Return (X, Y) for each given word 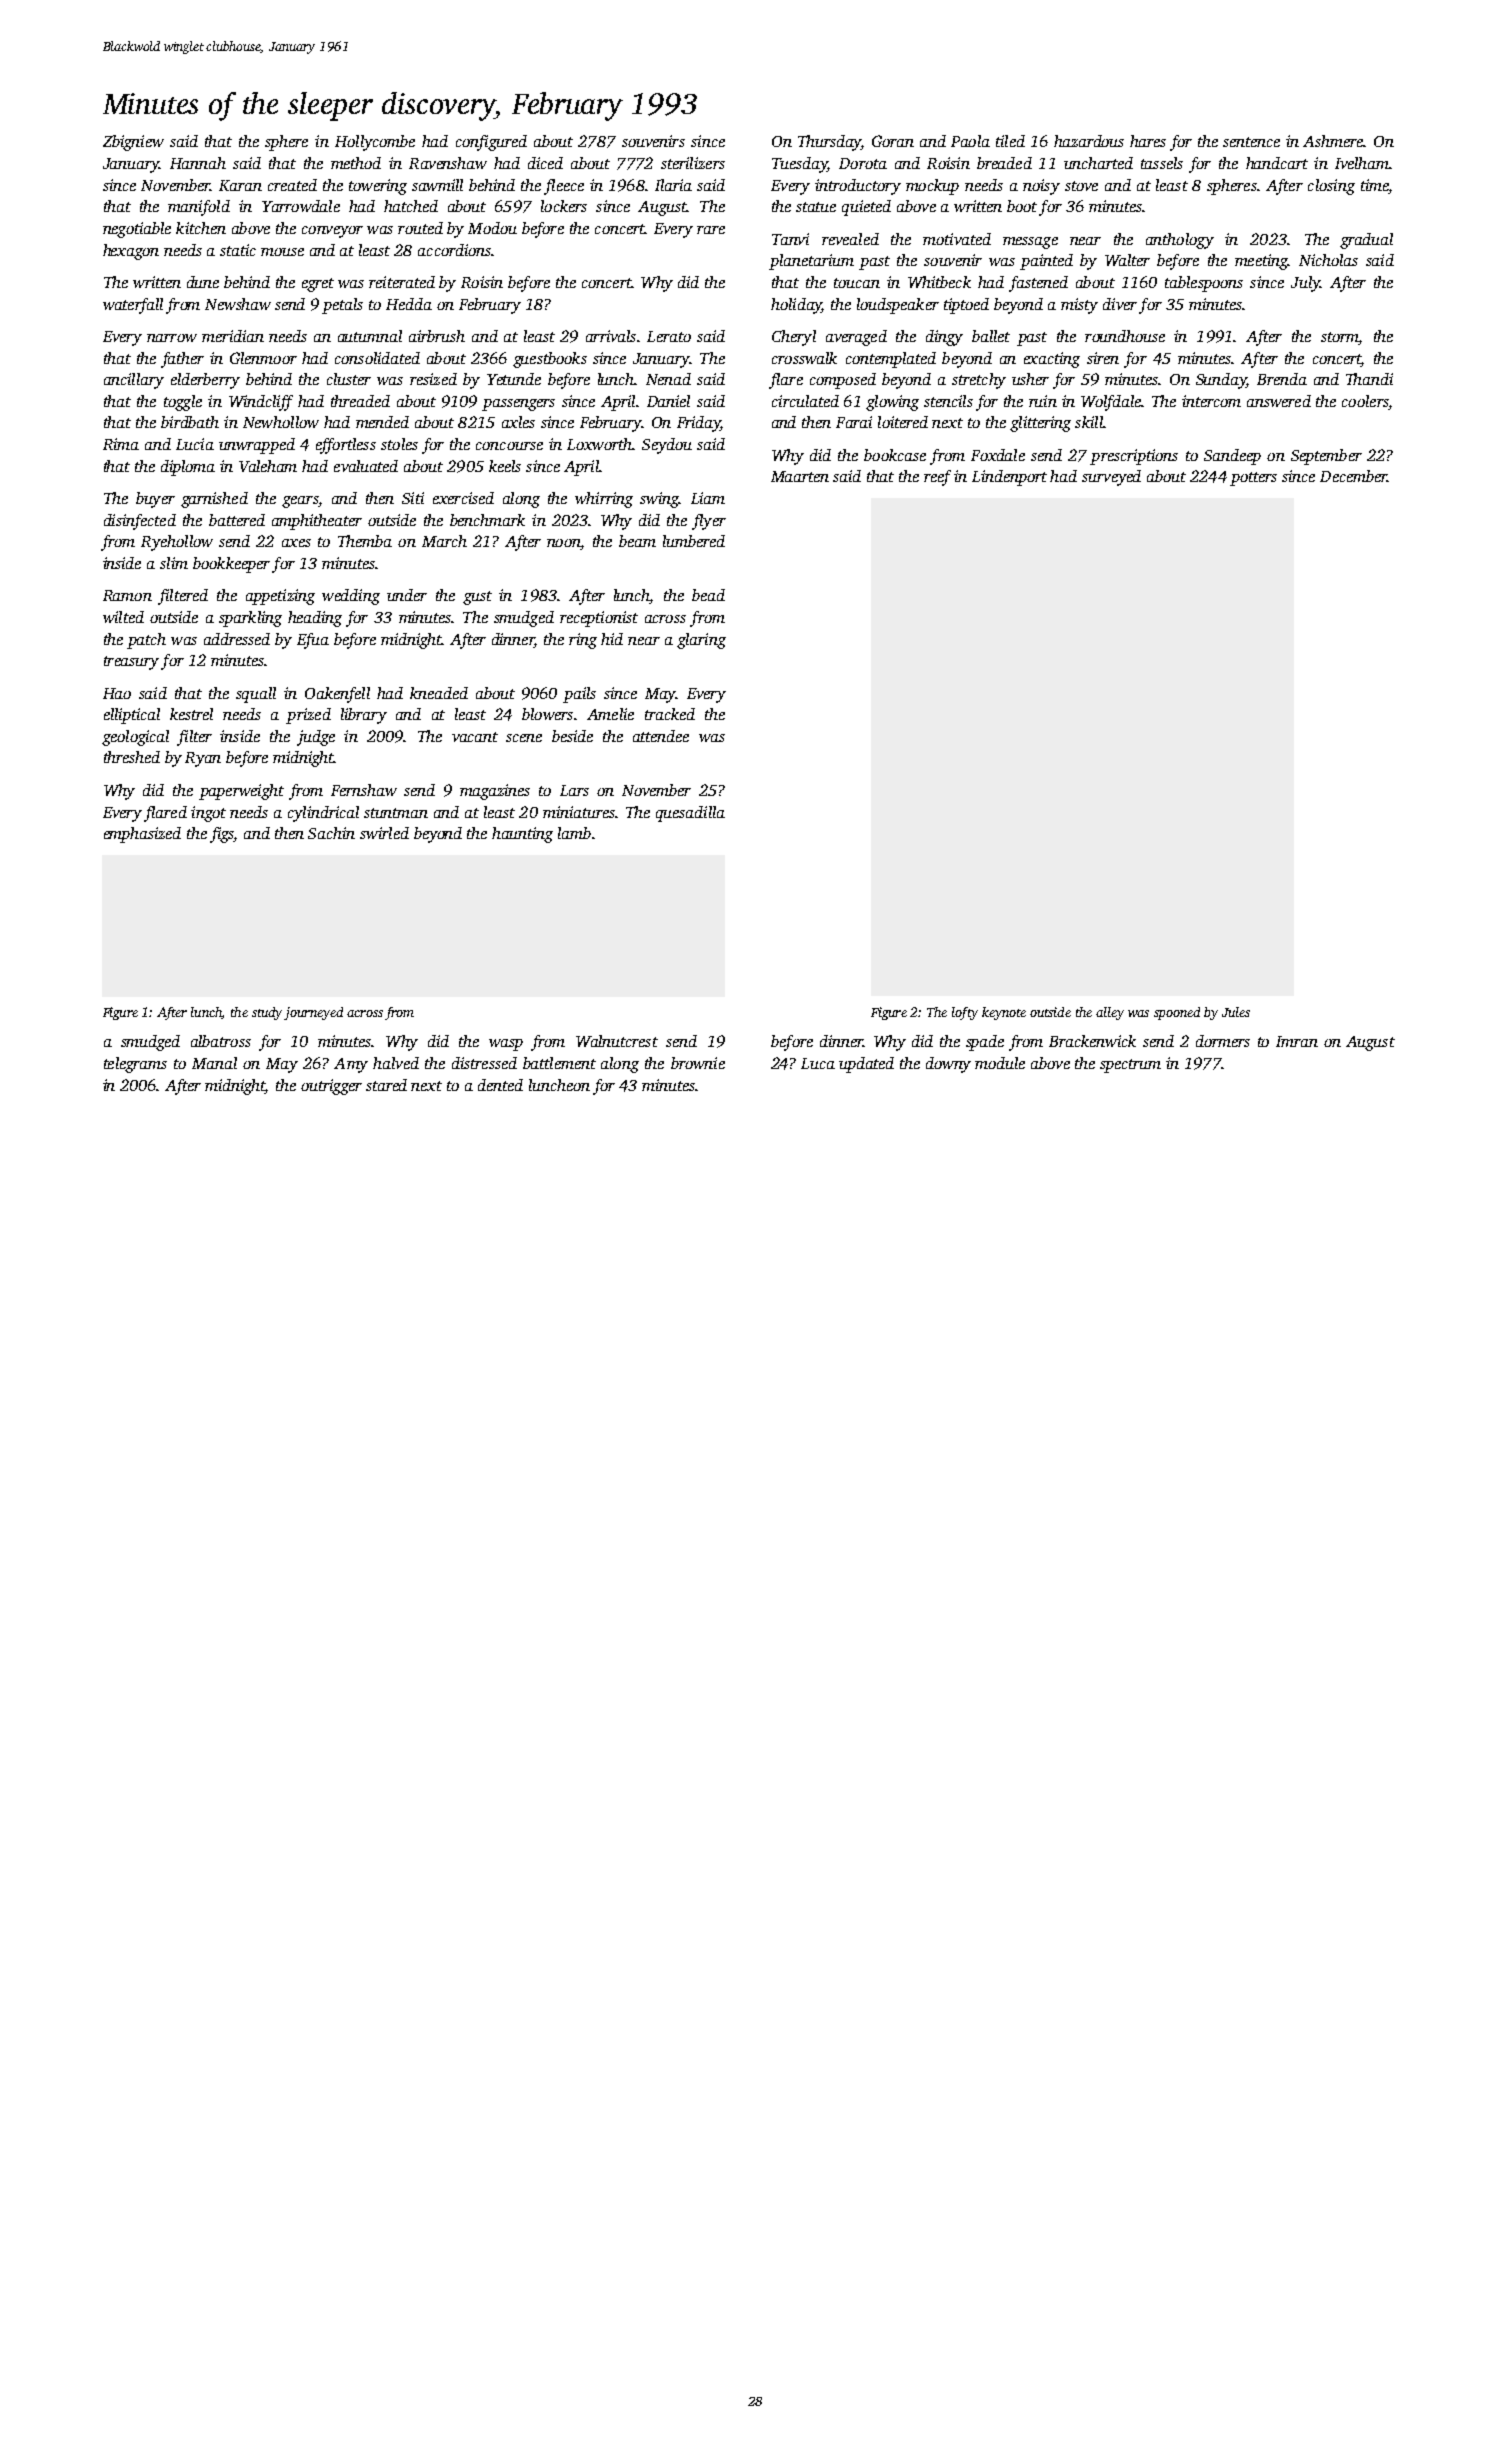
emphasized (142, 835)
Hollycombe (375, 143)
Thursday (829, 143)
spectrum (1130, 1066)
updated (866, 1065)
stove (1081, 186)
